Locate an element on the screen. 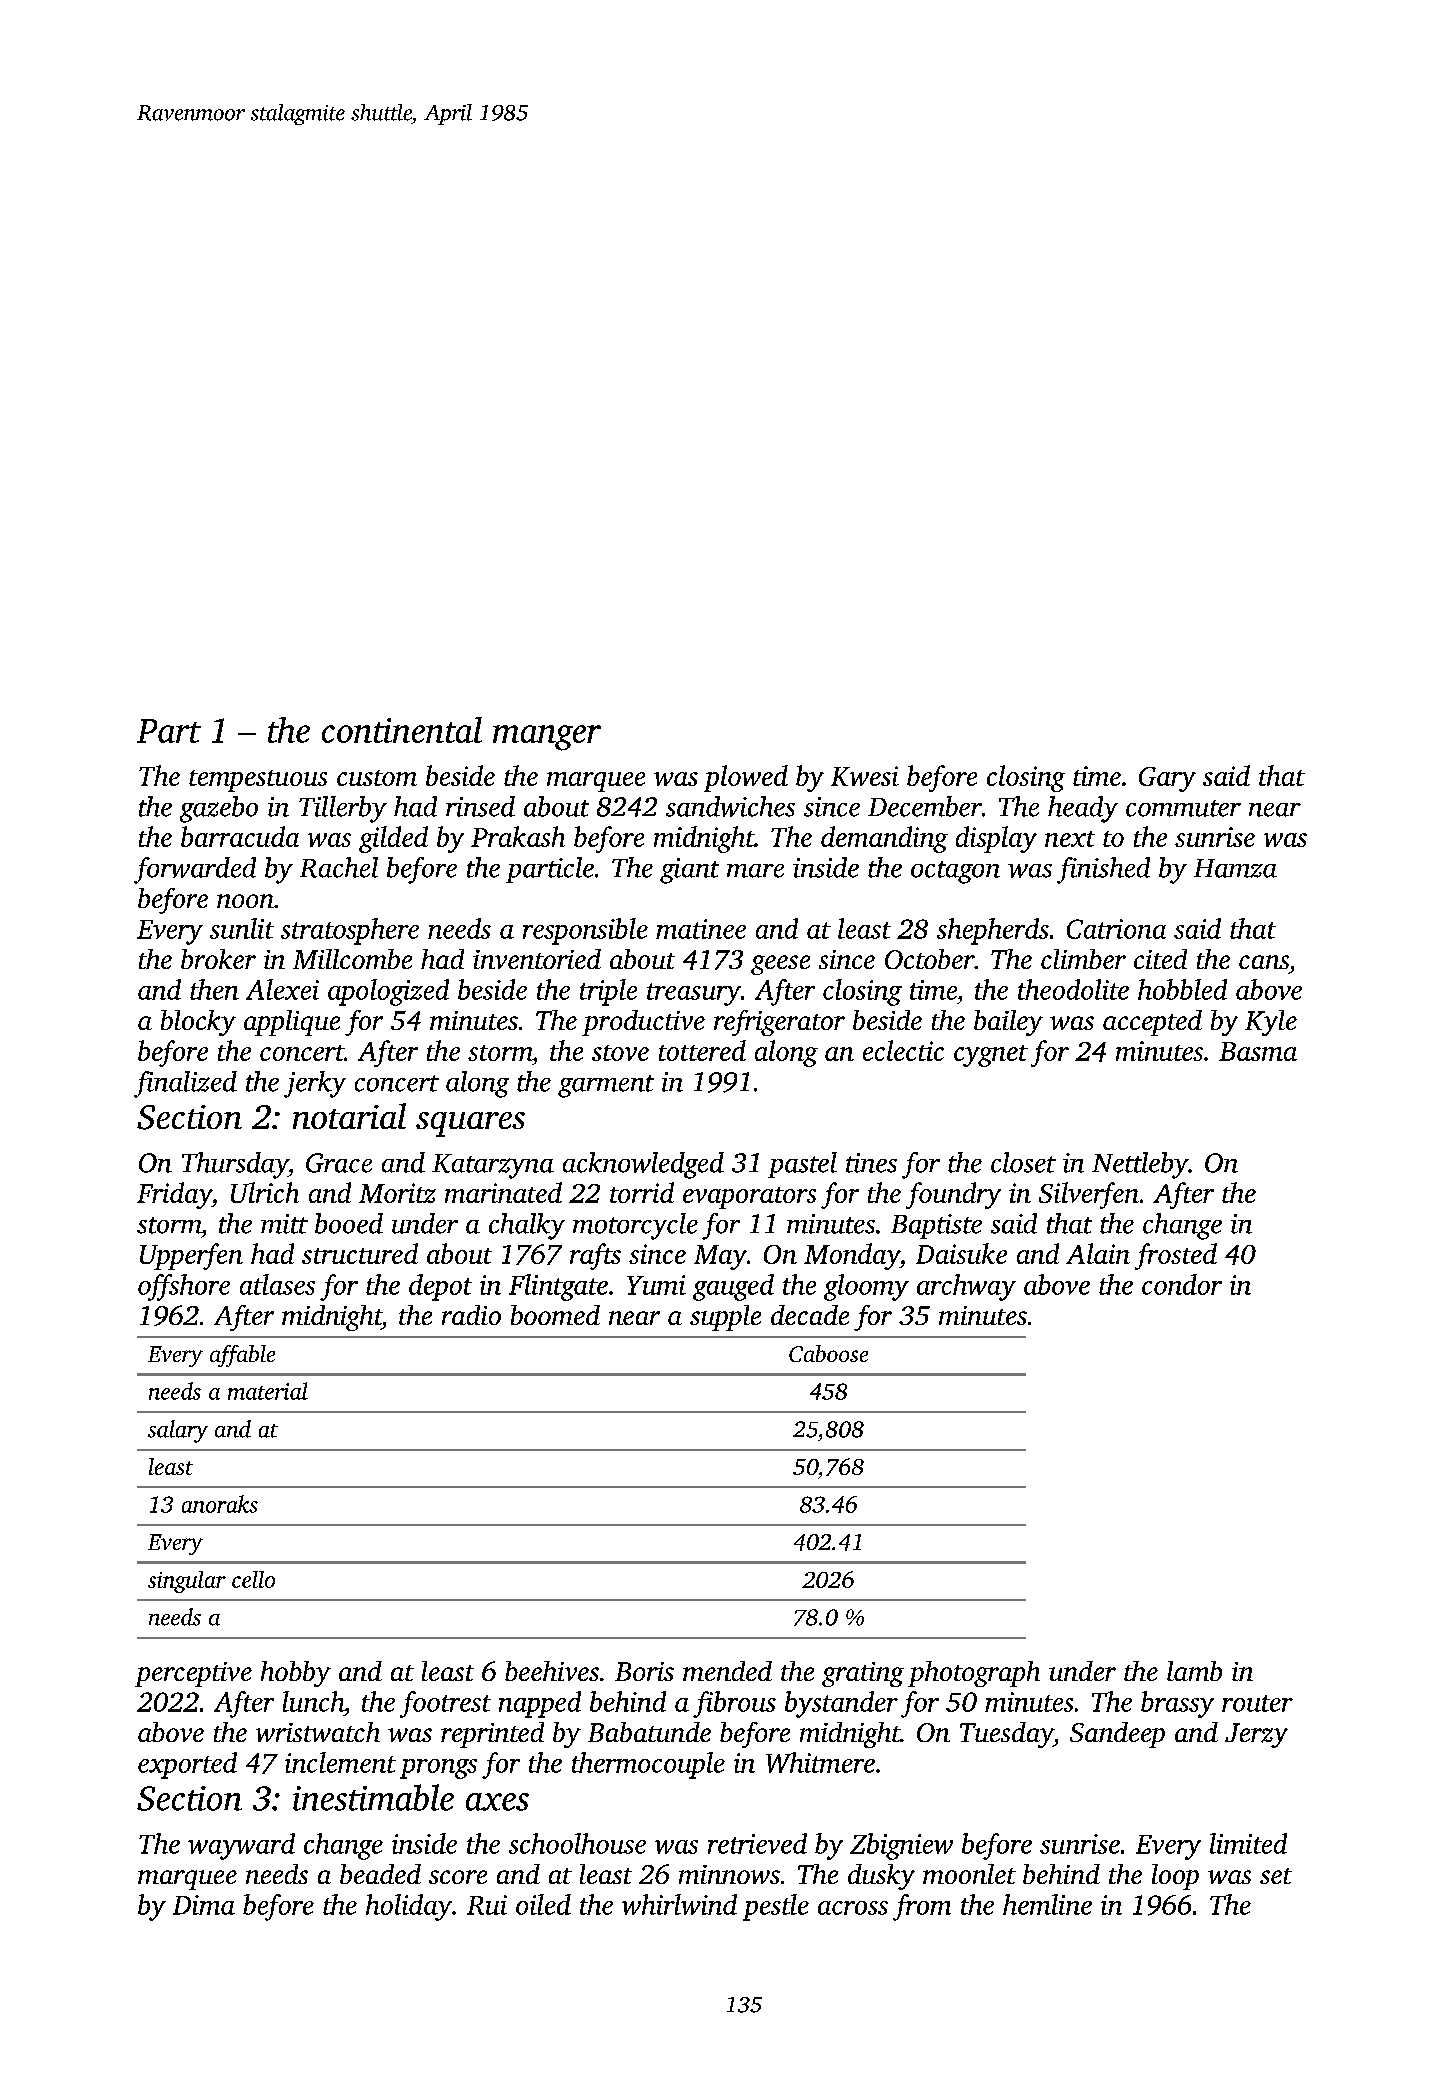 The image size is (1450, 2100). affable is located at coordinates (242, 1356).
